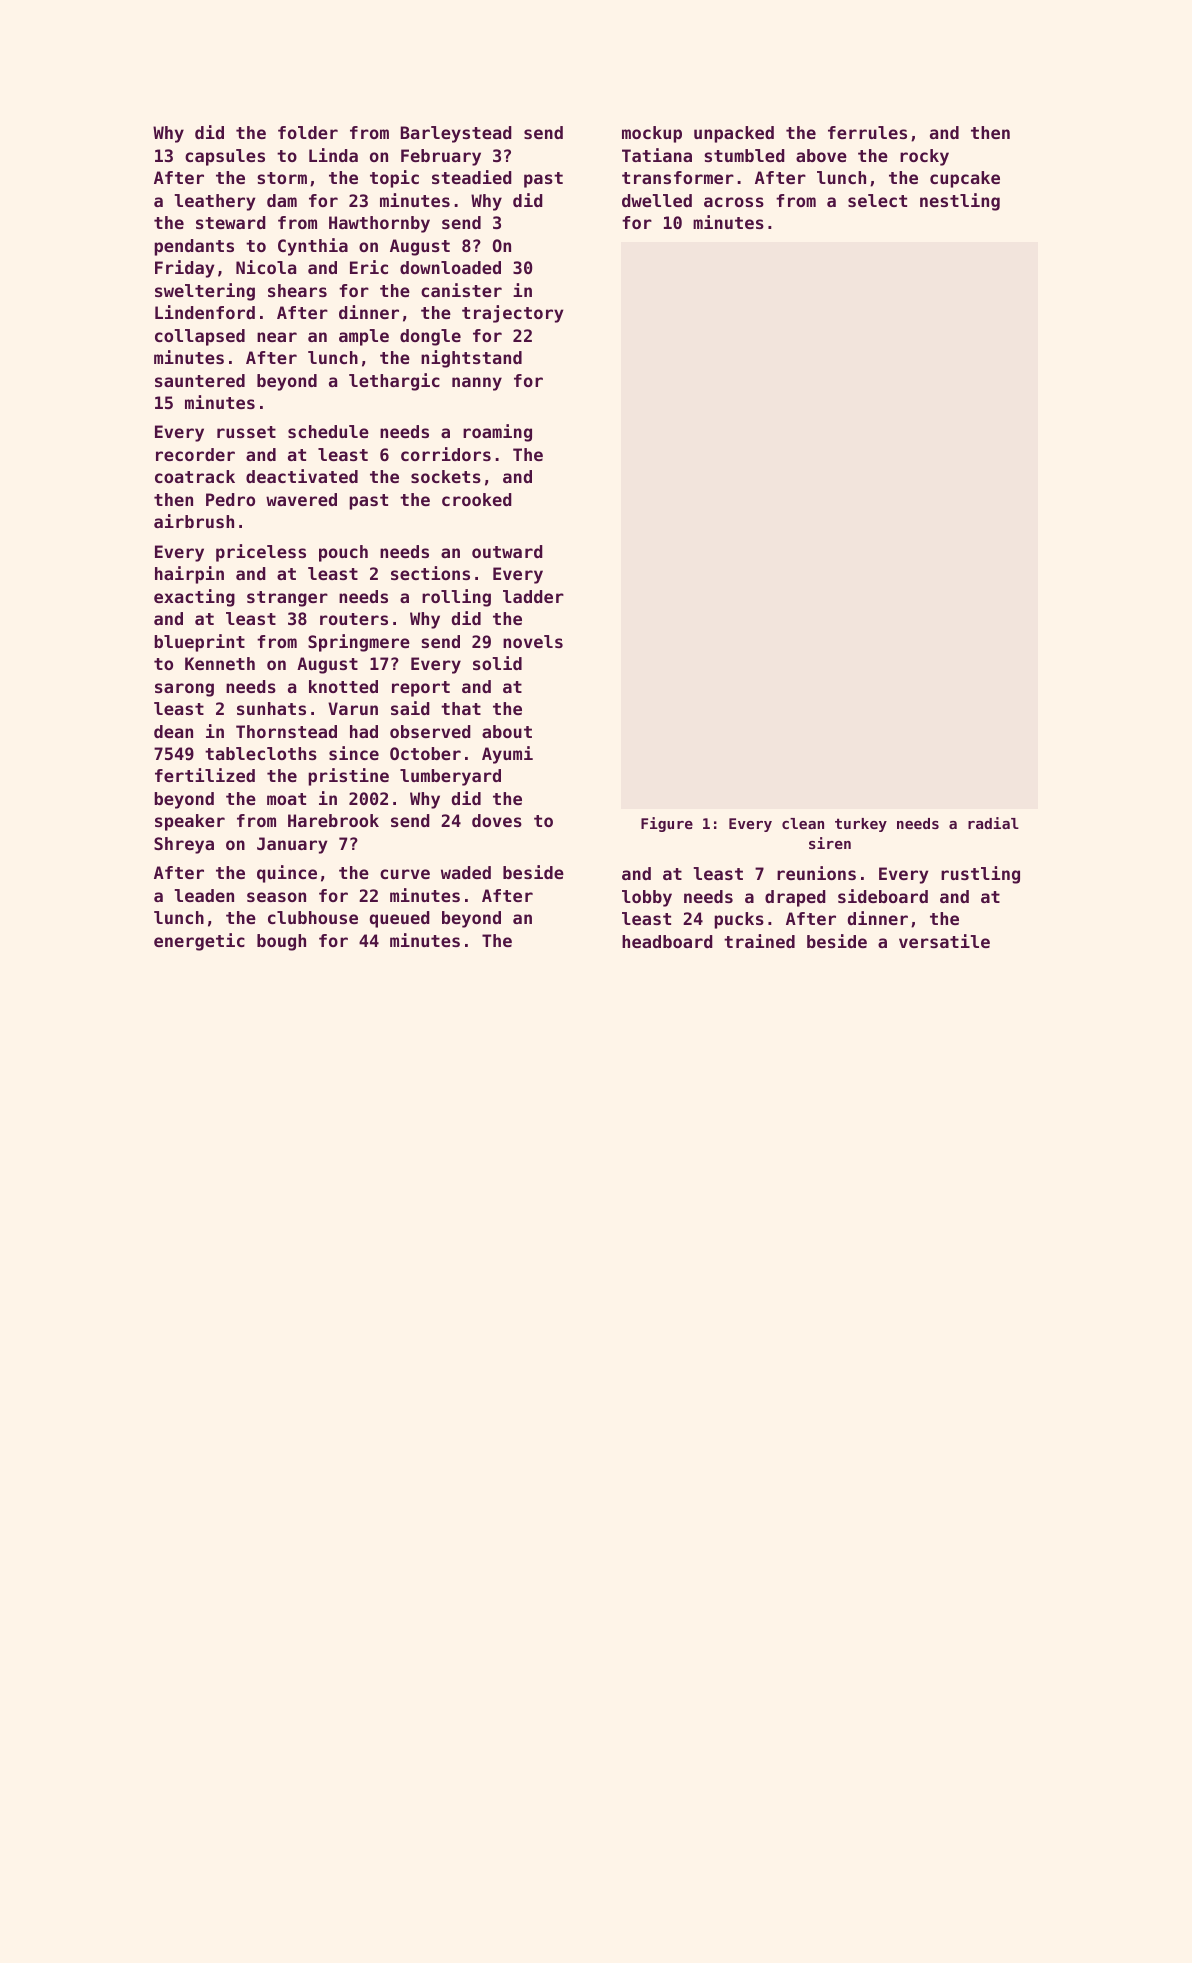 This screenshot has width=1192, height=1963. Describe the element at coordinates (461, 708) in the screenshot. I see `that` at that location.
